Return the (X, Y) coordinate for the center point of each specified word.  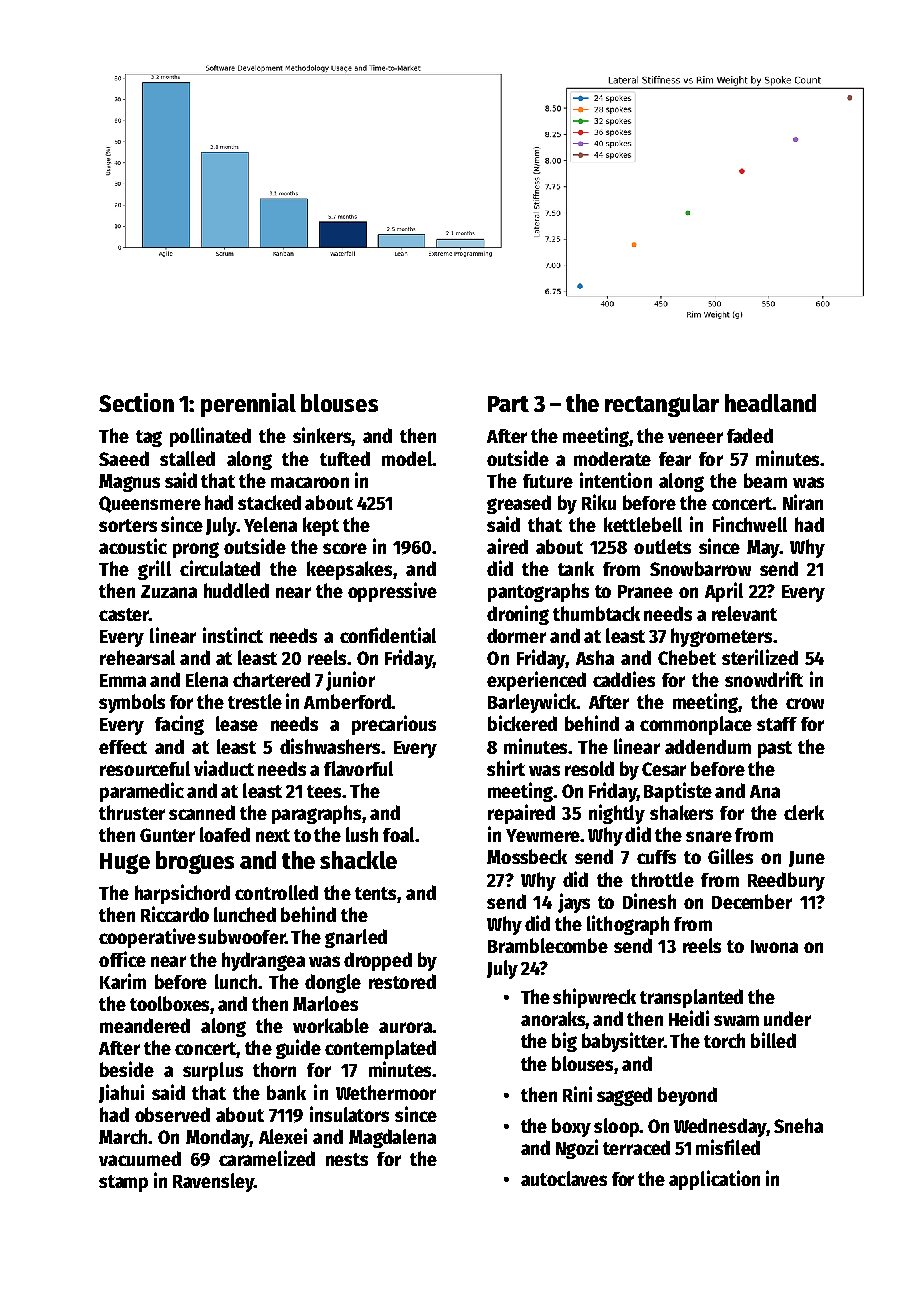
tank (576, 568)
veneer (695, 437)
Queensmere (150, 504)
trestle (255, 701)
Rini (577, 1094)
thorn (274, 1069)
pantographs (538, 592)
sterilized (760, 657)
